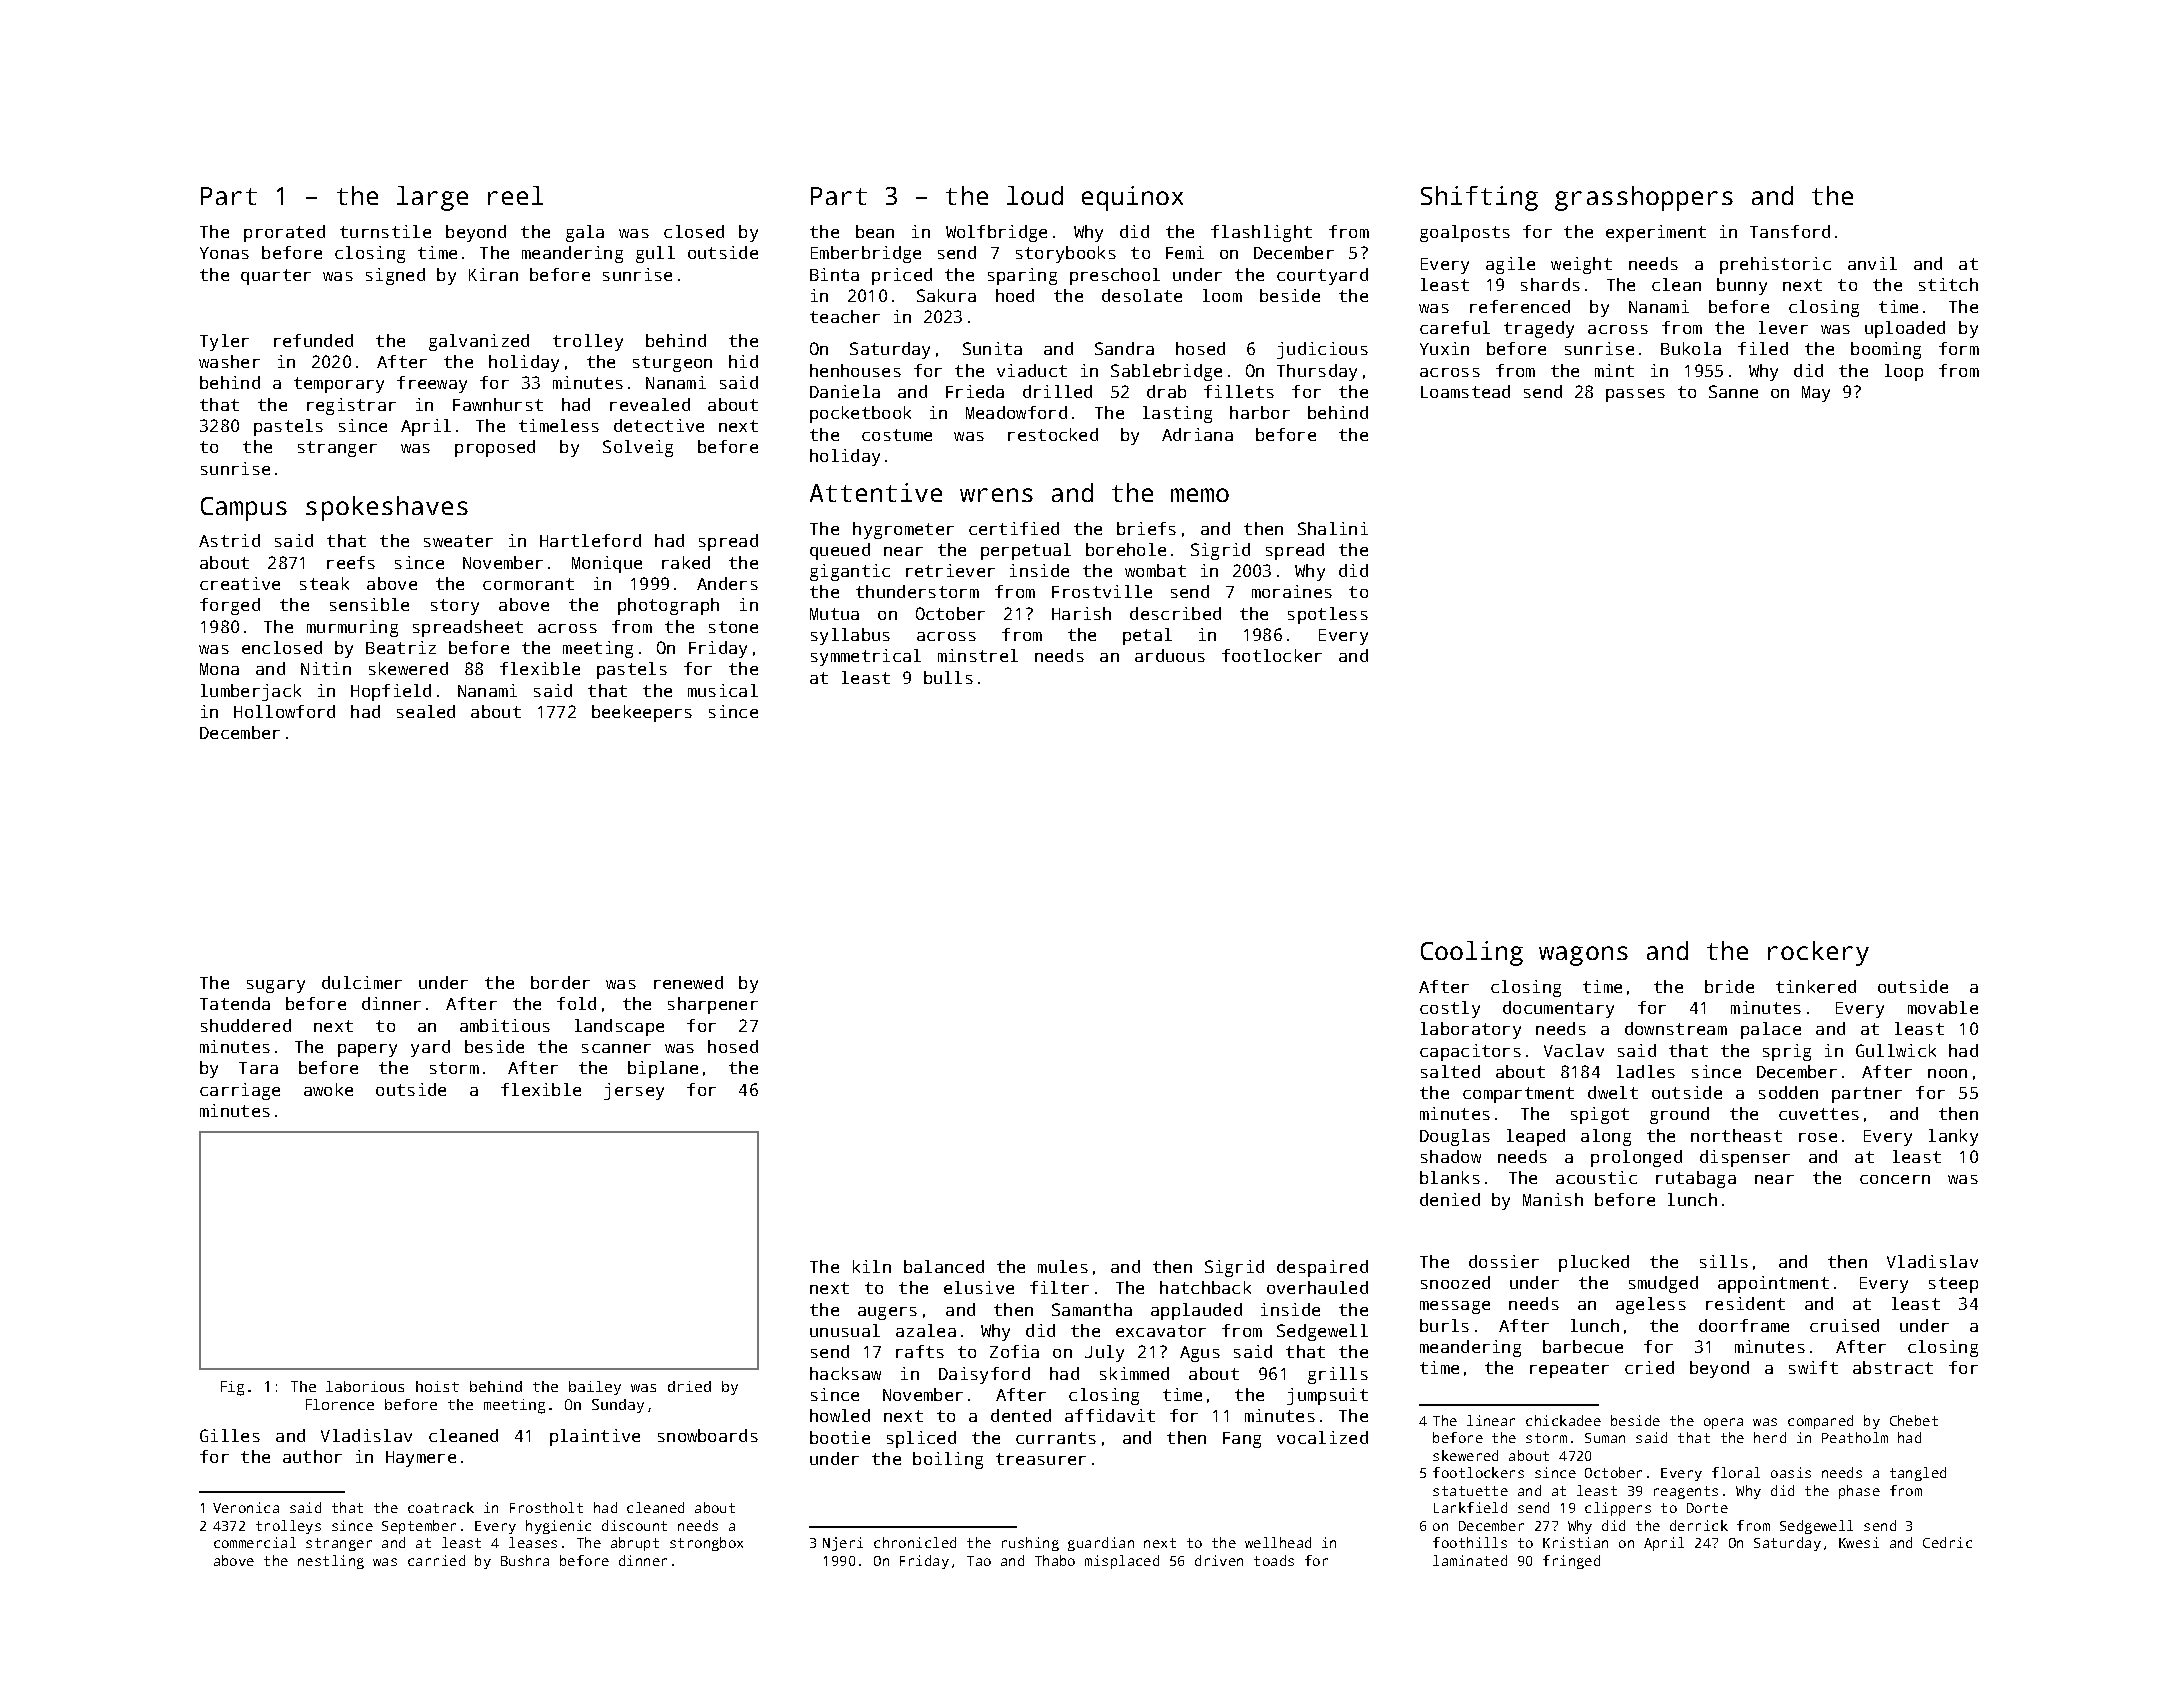 The width and height of the screenshot is (2178, 1683). I want to click on nestling, so click(331, 1562).
